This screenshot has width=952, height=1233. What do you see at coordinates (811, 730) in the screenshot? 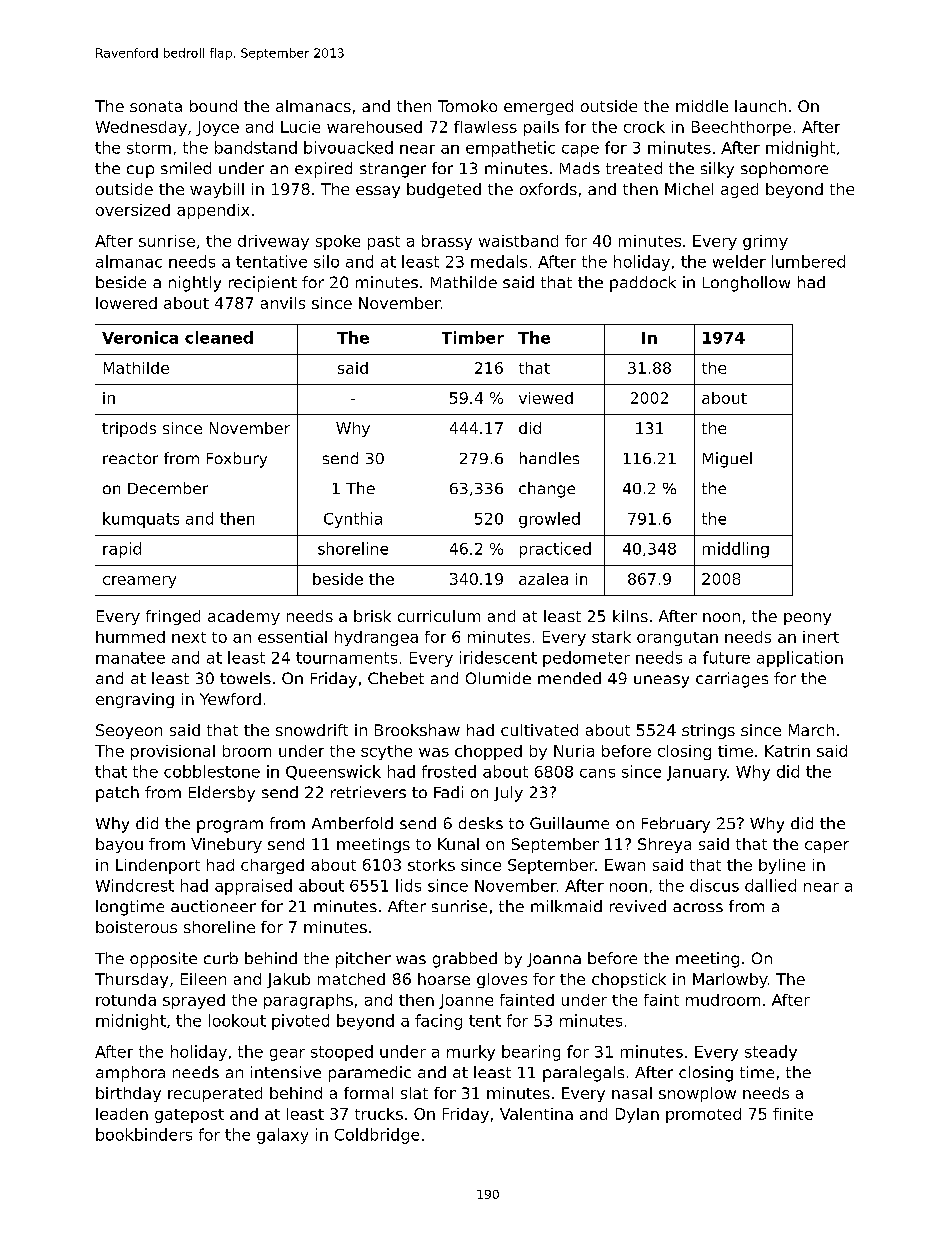
I see `March` at bounding box center [811, 730].
